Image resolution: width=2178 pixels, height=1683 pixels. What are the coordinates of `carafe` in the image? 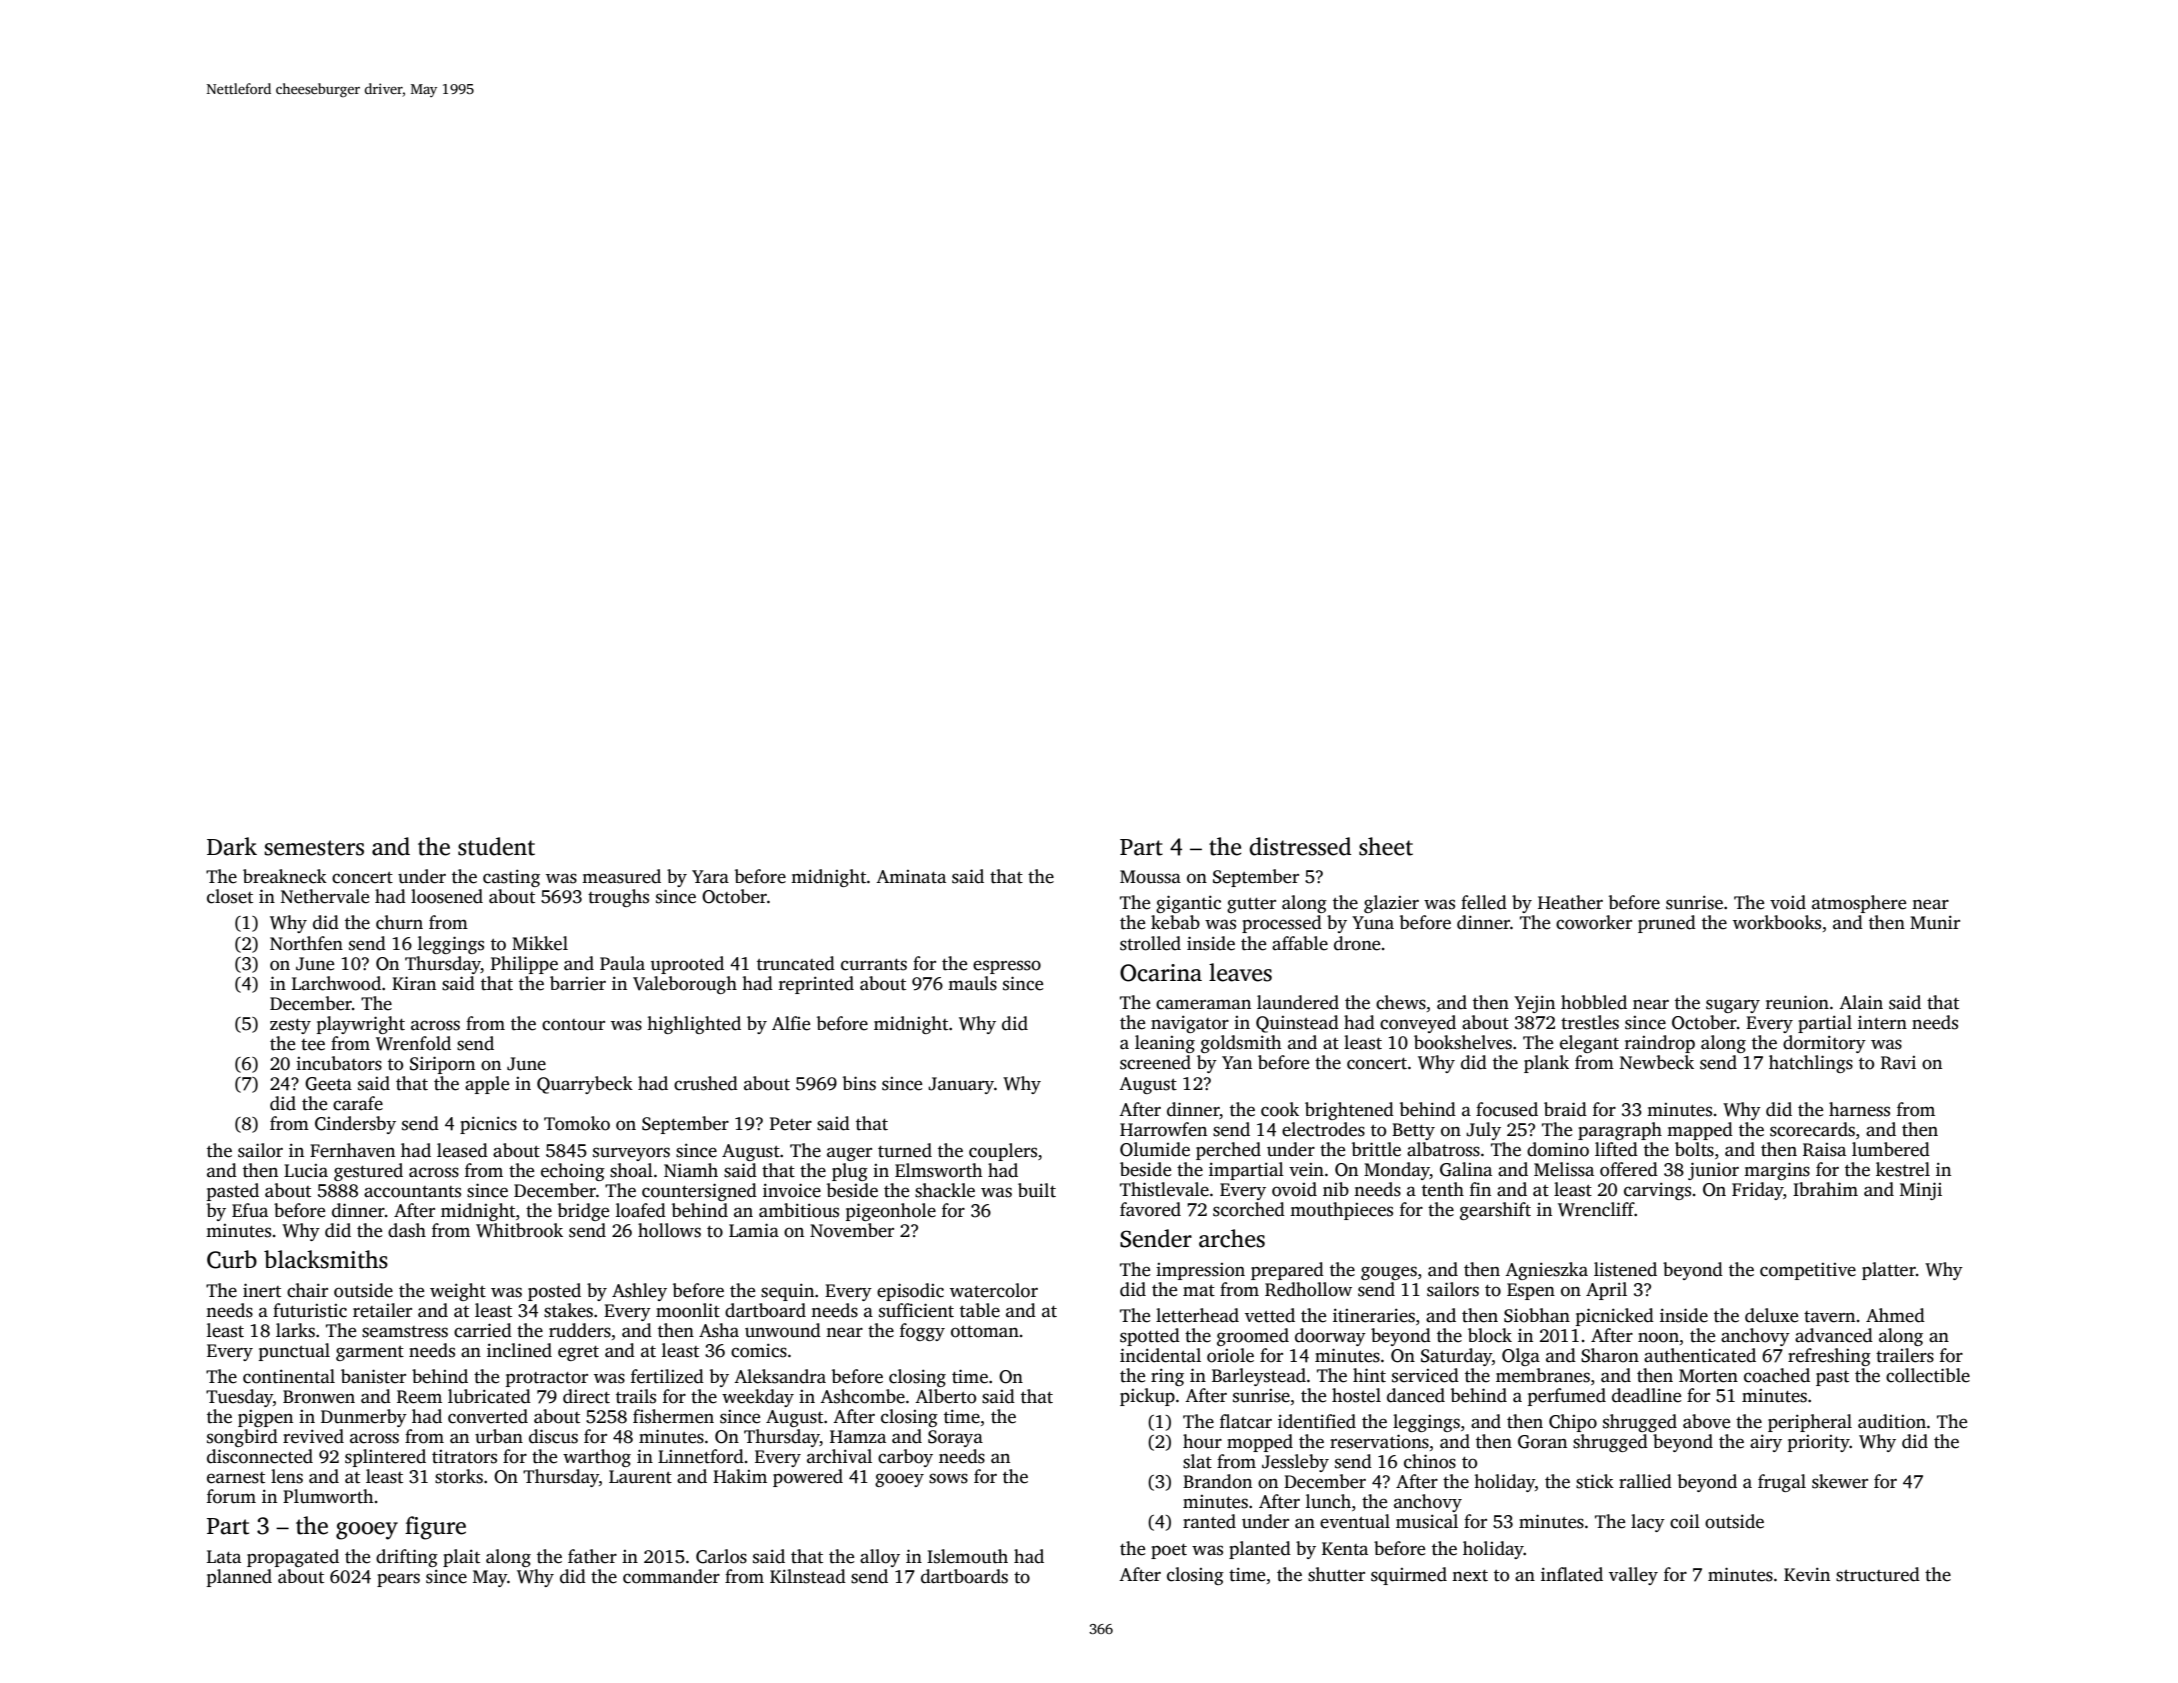 It's located at (358, 1103).
